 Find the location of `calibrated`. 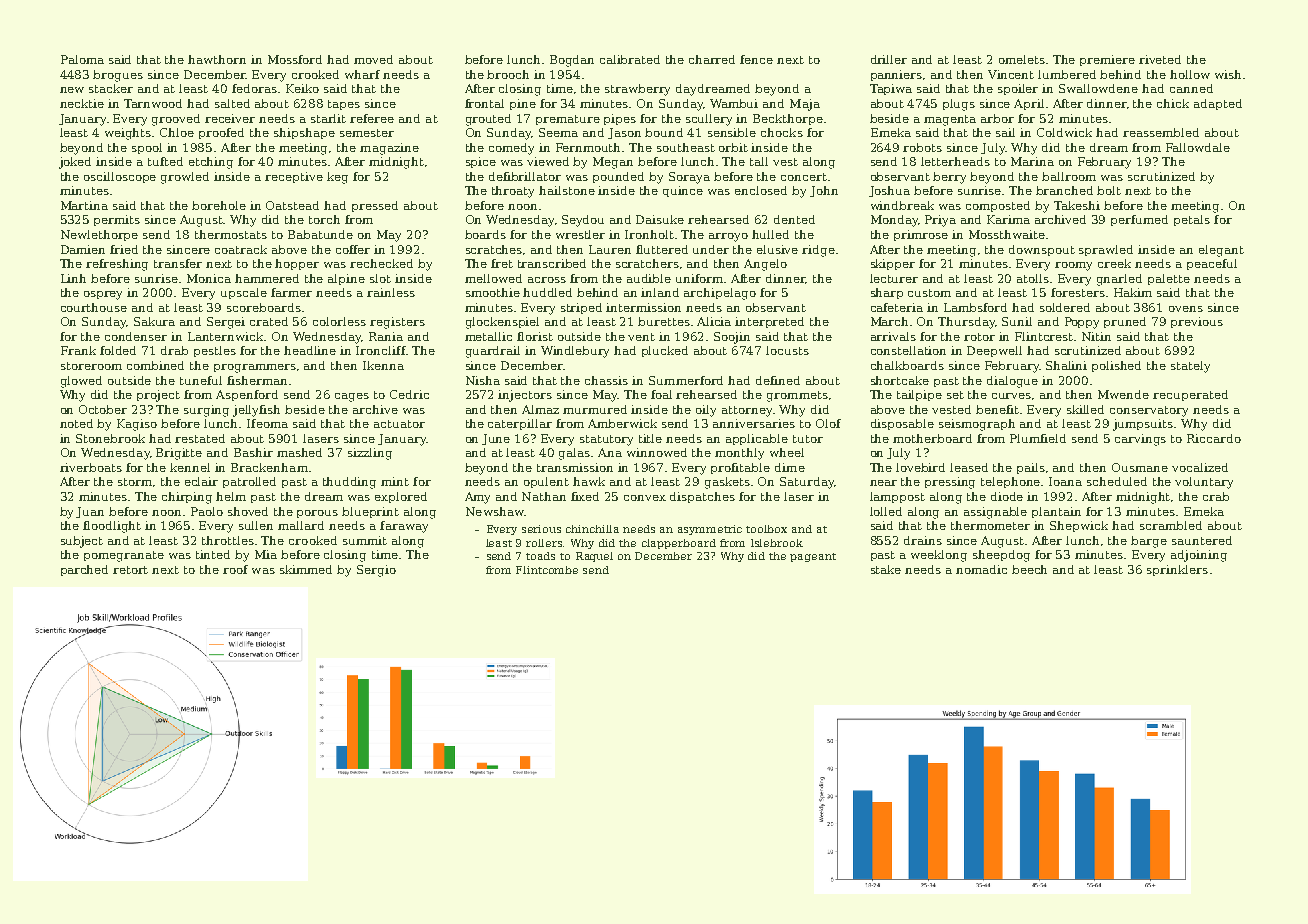

calibrated is located at coordinates (630, 59).
